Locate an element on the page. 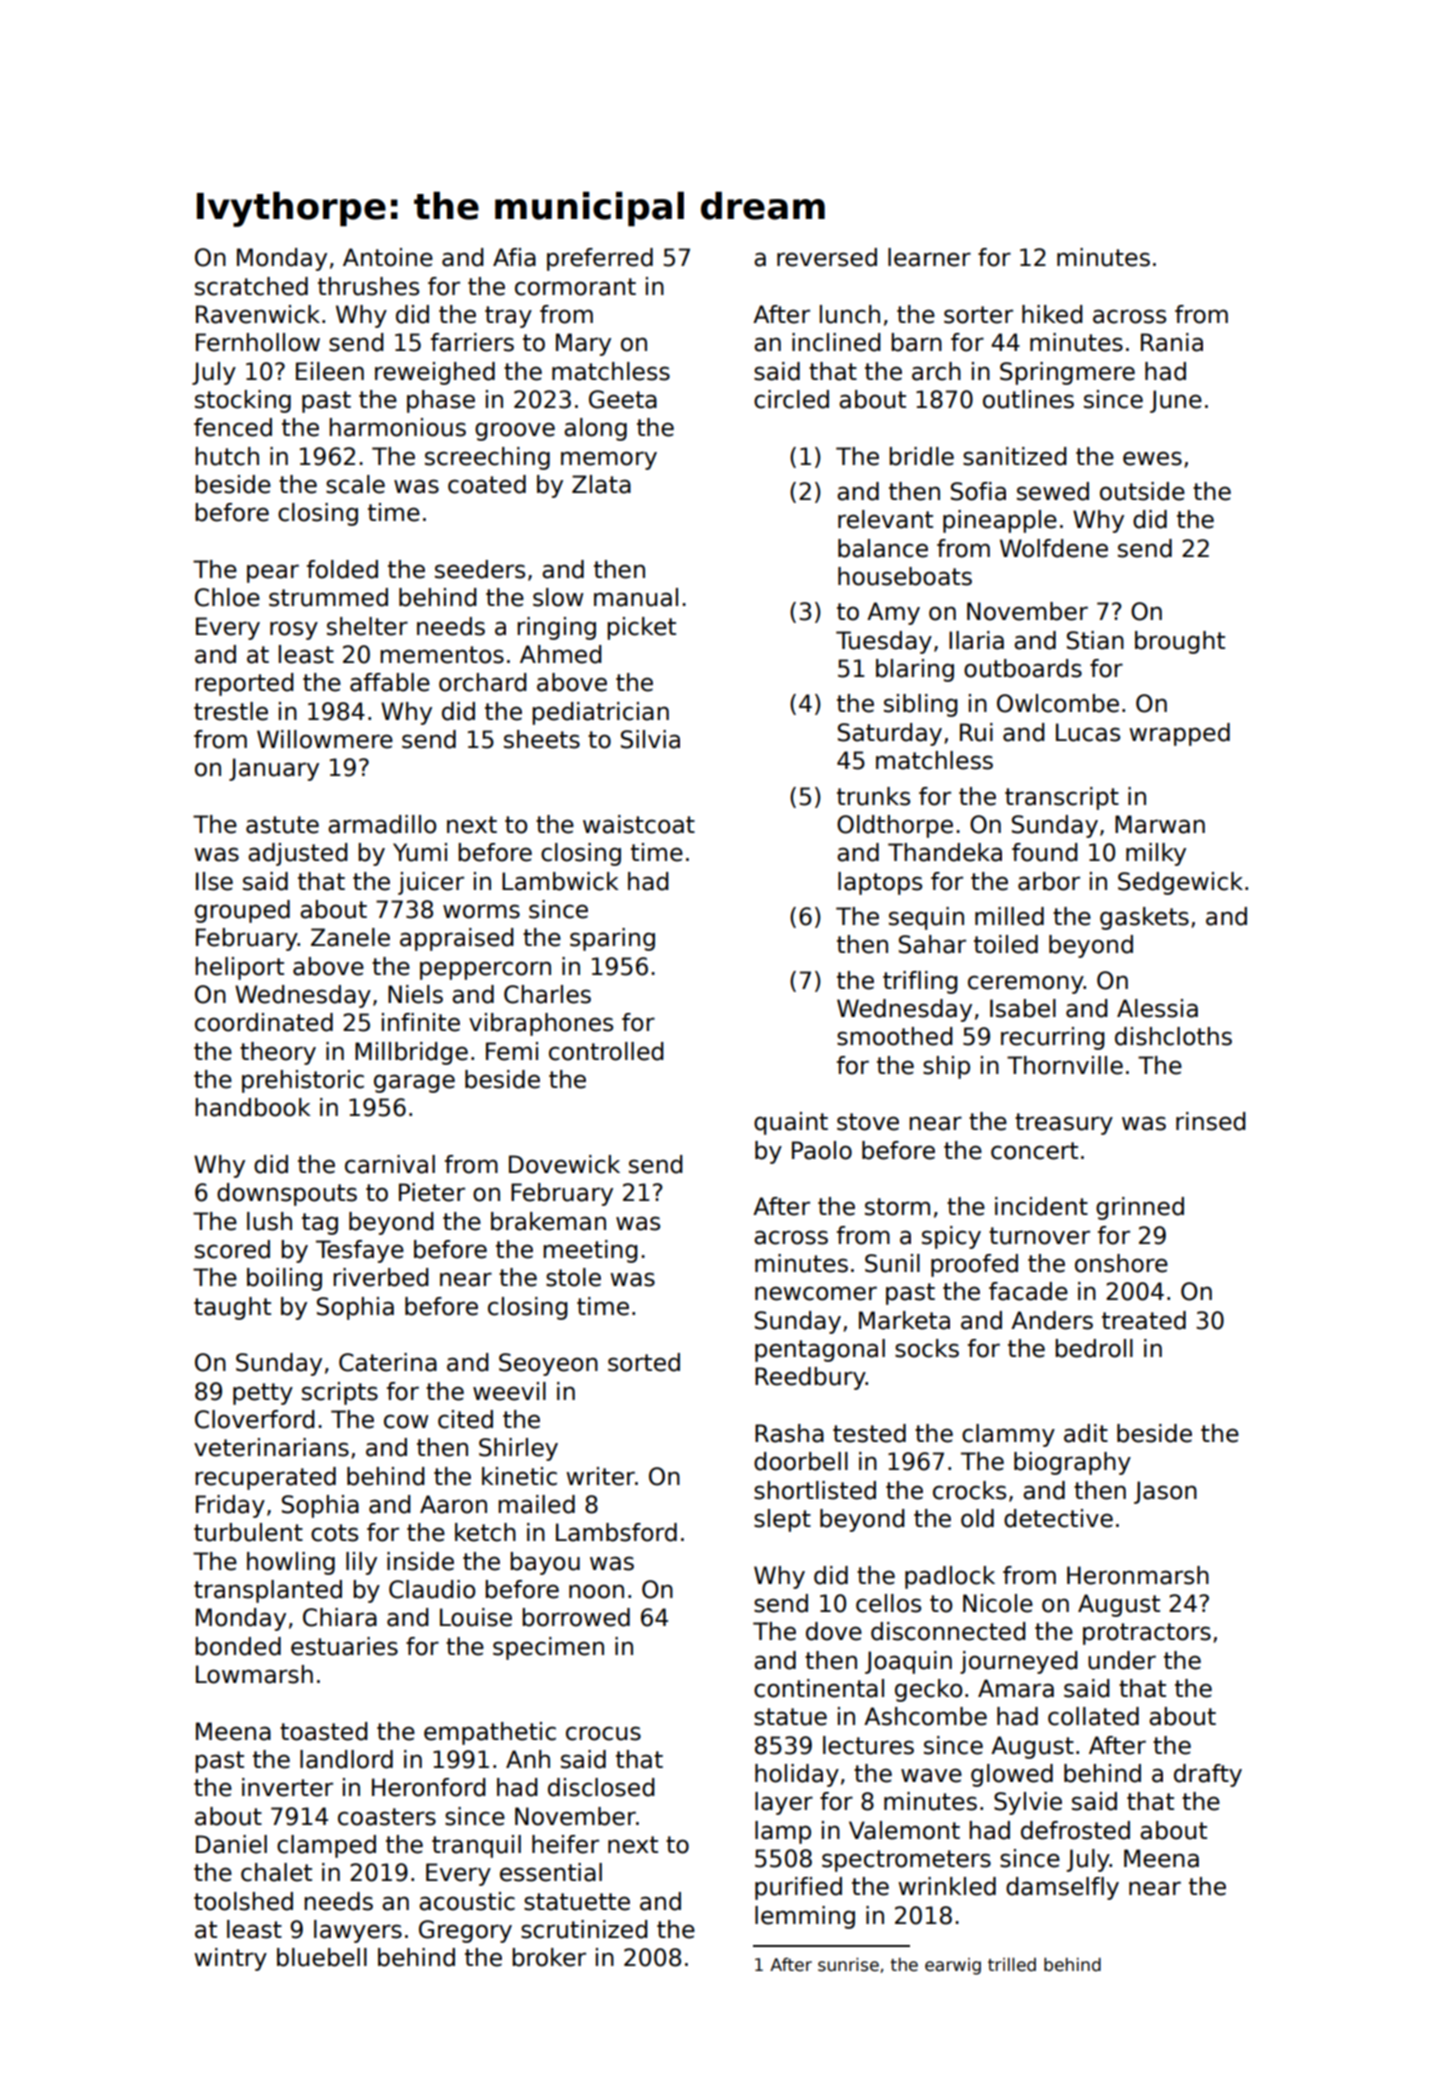 This document has width=1450, height=2100. Claudio is located at coordinates (432, 1589).
